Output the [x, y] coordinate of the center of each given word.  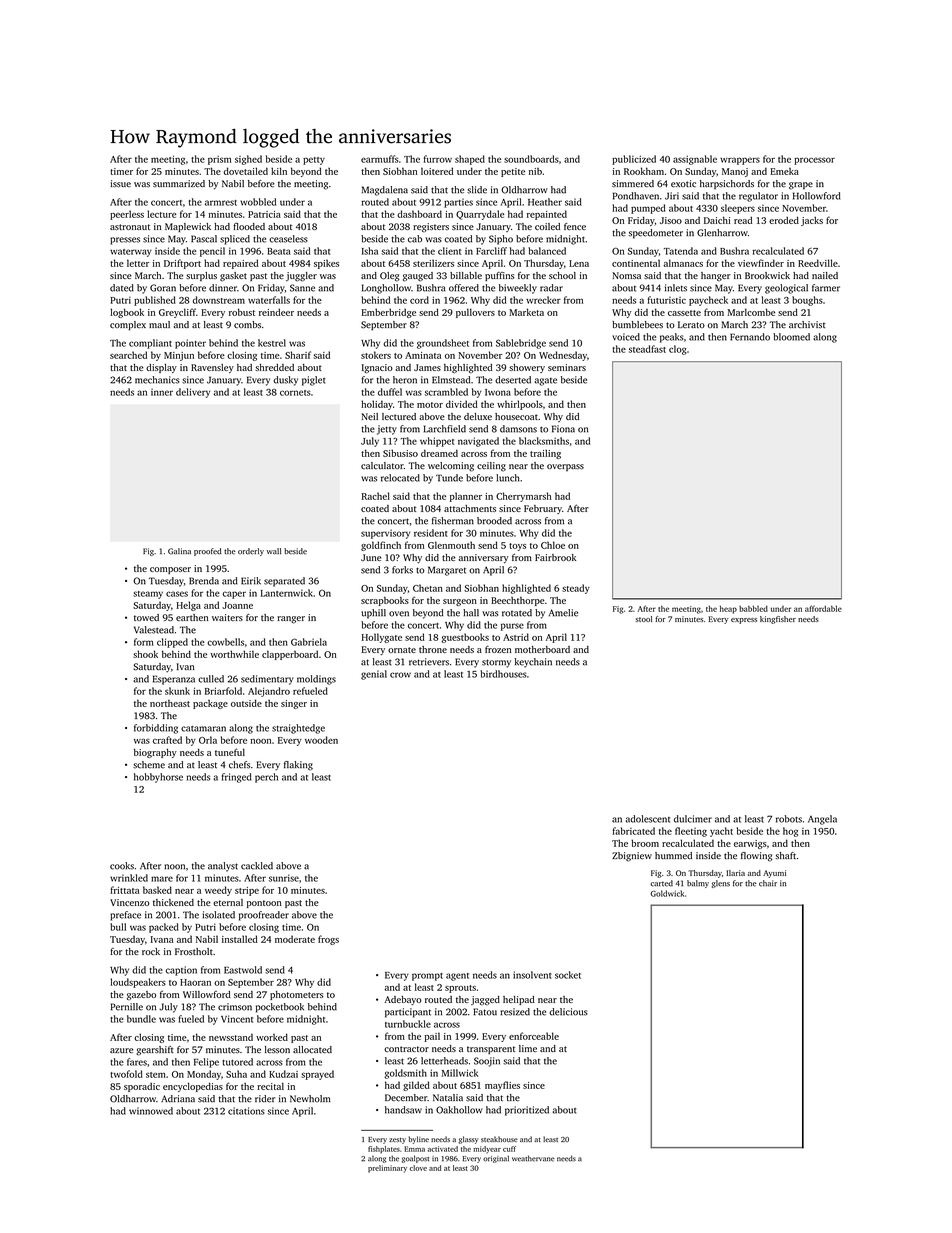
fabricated [634, 831]
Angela [822, 820]
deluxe [478, 416]
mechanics [157, 380]
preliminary [387, 1169]
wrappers [740, 161]
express [744, 621]
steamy [148, 595]
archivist [807, 325]
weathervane [533, 1158]
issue [121, 184]
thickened [173, 902]
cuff [509, 1149]
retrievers [429, 662]
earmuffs [380, 159]
